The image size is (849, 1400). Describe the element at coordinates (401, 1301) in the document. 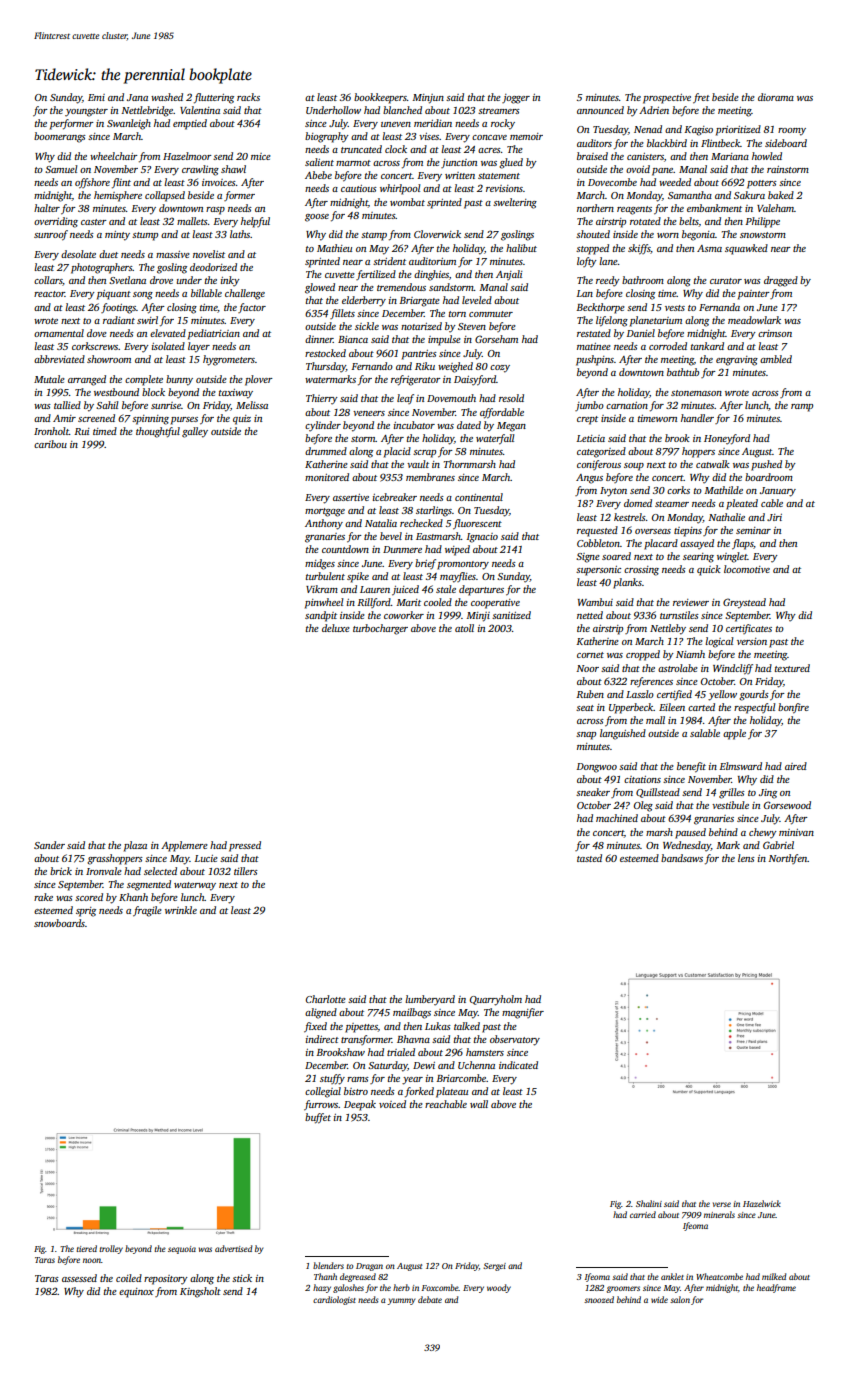

I see `yummy` at that location.
